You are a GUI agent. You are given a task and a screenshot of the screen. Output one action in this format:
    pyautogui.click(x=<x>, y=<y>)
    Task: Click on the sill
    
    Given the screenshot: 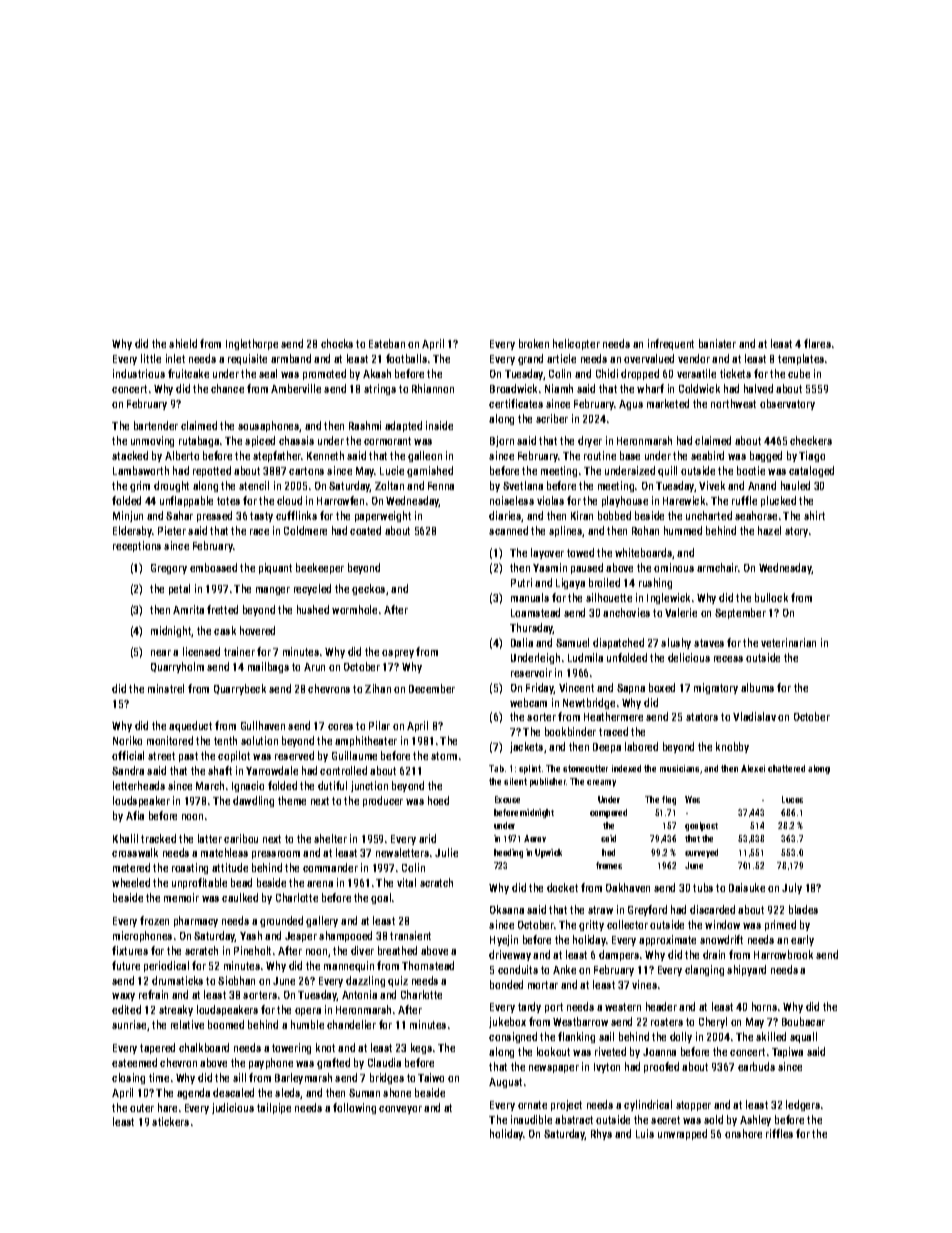 What is the action you would take?
    pyautogui.click(x=239, y=1077)
